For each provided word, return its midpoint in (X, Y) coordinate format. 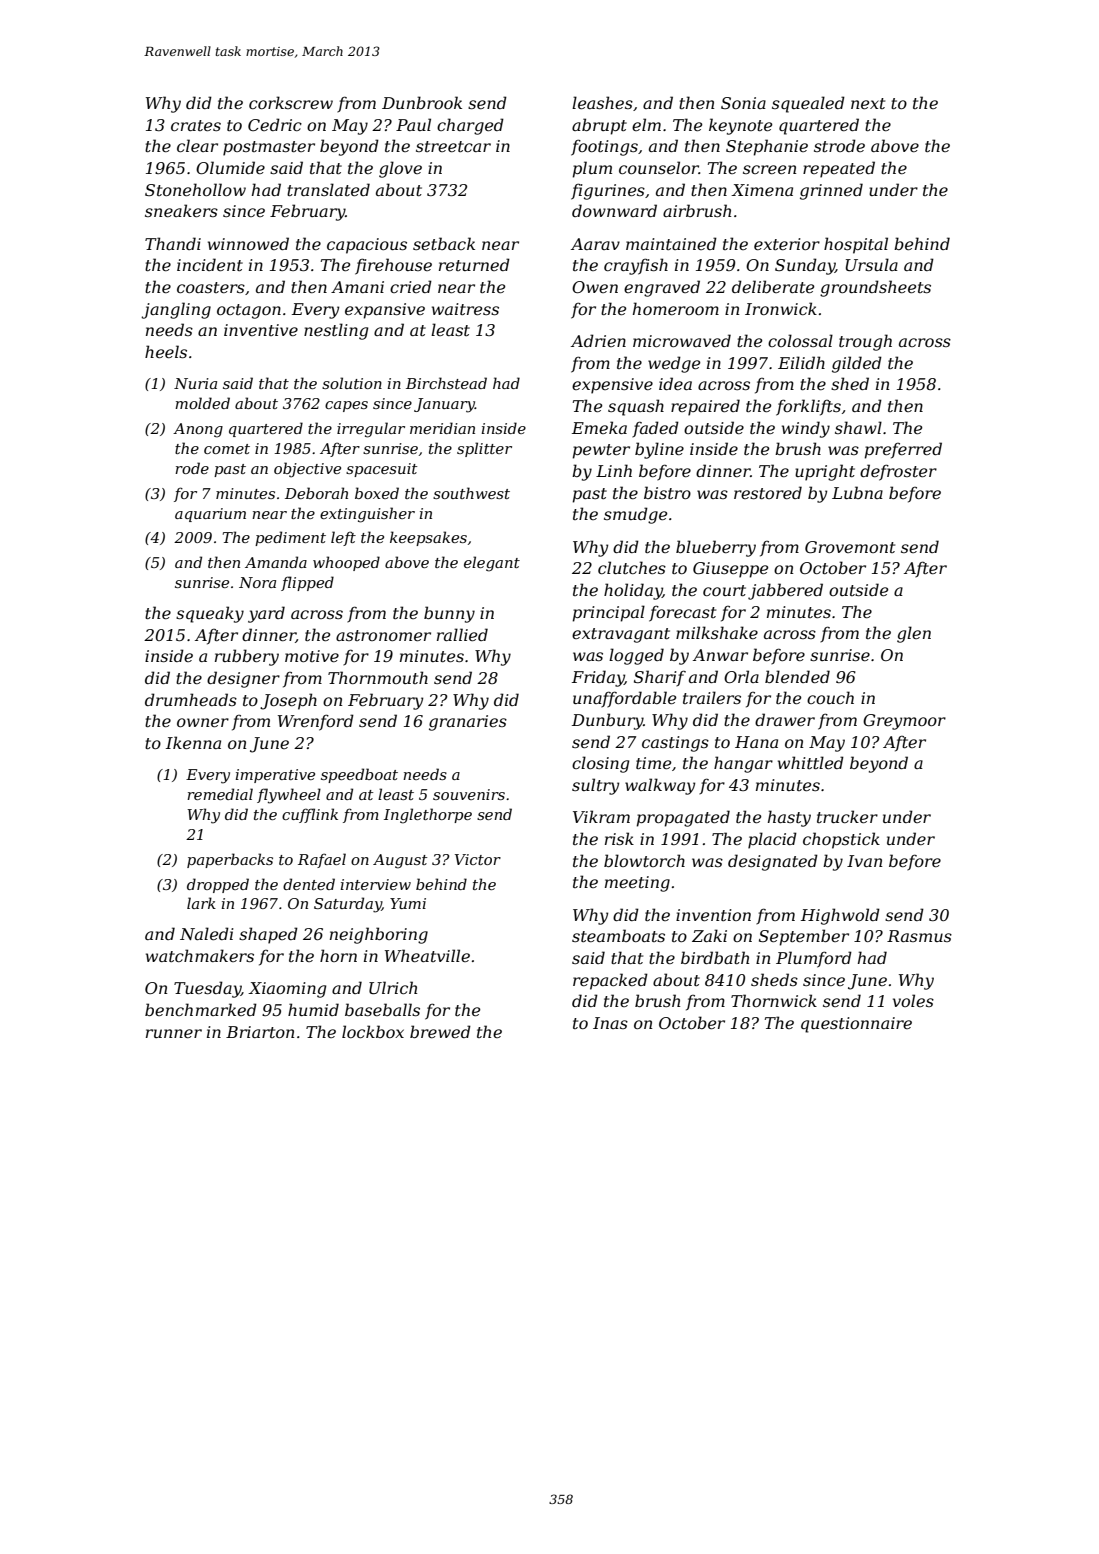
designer (243, 679)
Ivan (864, 861)
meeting (637, 884)
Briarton (260, 1032)
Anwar (720, 655)
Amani (357, 287)
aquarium (210, 515)
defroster (898, 472)
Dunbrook (422, 102)
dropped (218, 885)
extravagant (621, 635)
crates (196, 125)
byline (659, 450)
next (868, 103)
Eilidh (801, 362)
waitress (465, 309)
